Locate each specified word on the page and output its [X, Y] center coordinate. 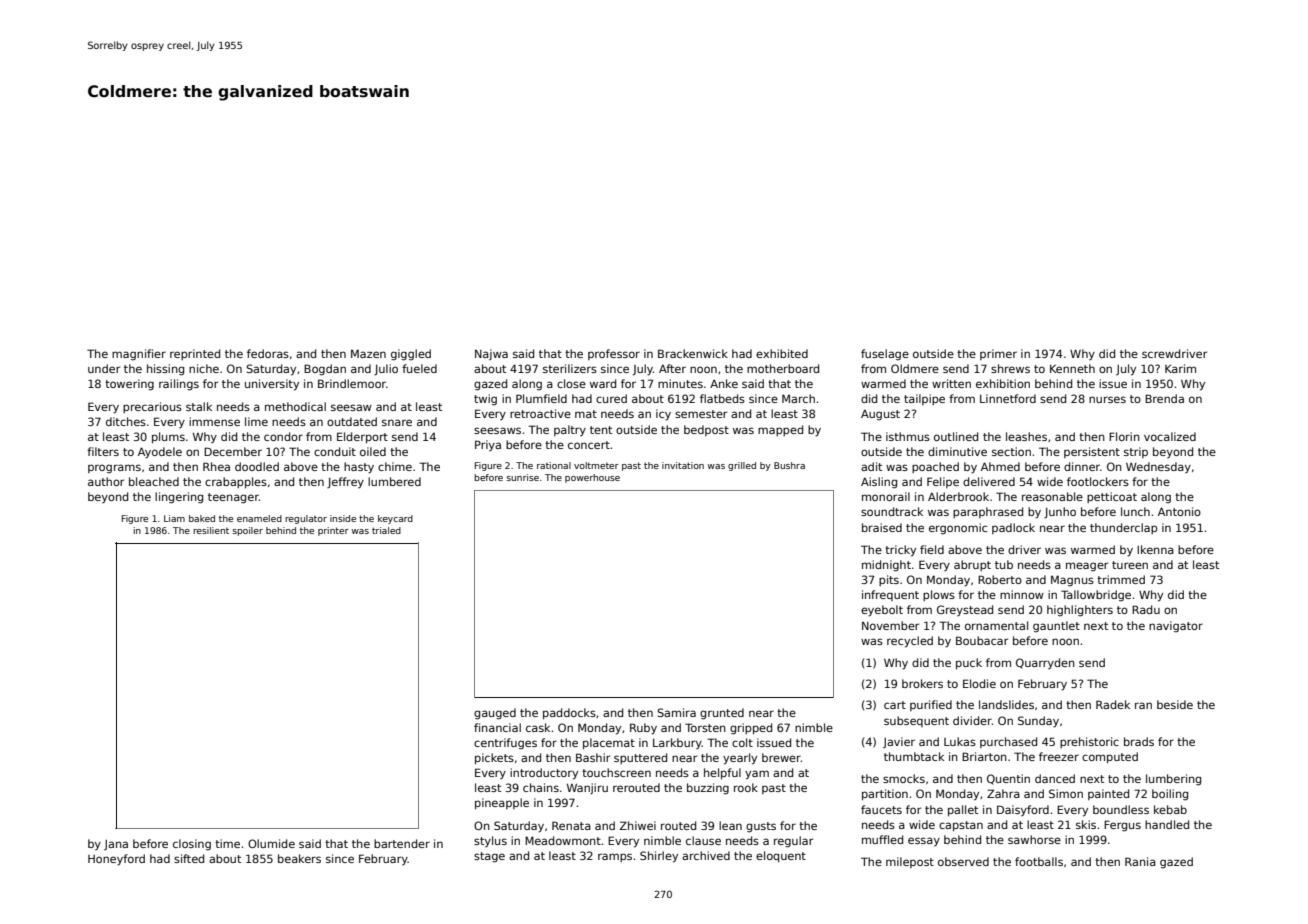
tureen [1130, 565]
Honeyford [116, 860]
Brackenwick [693, 353]
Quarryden [1045, 663]
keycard [395, 519]
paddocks [569, 713]
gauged [495, 714]
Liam [174, 518]
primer [998, 354]
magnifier [139, 355]
